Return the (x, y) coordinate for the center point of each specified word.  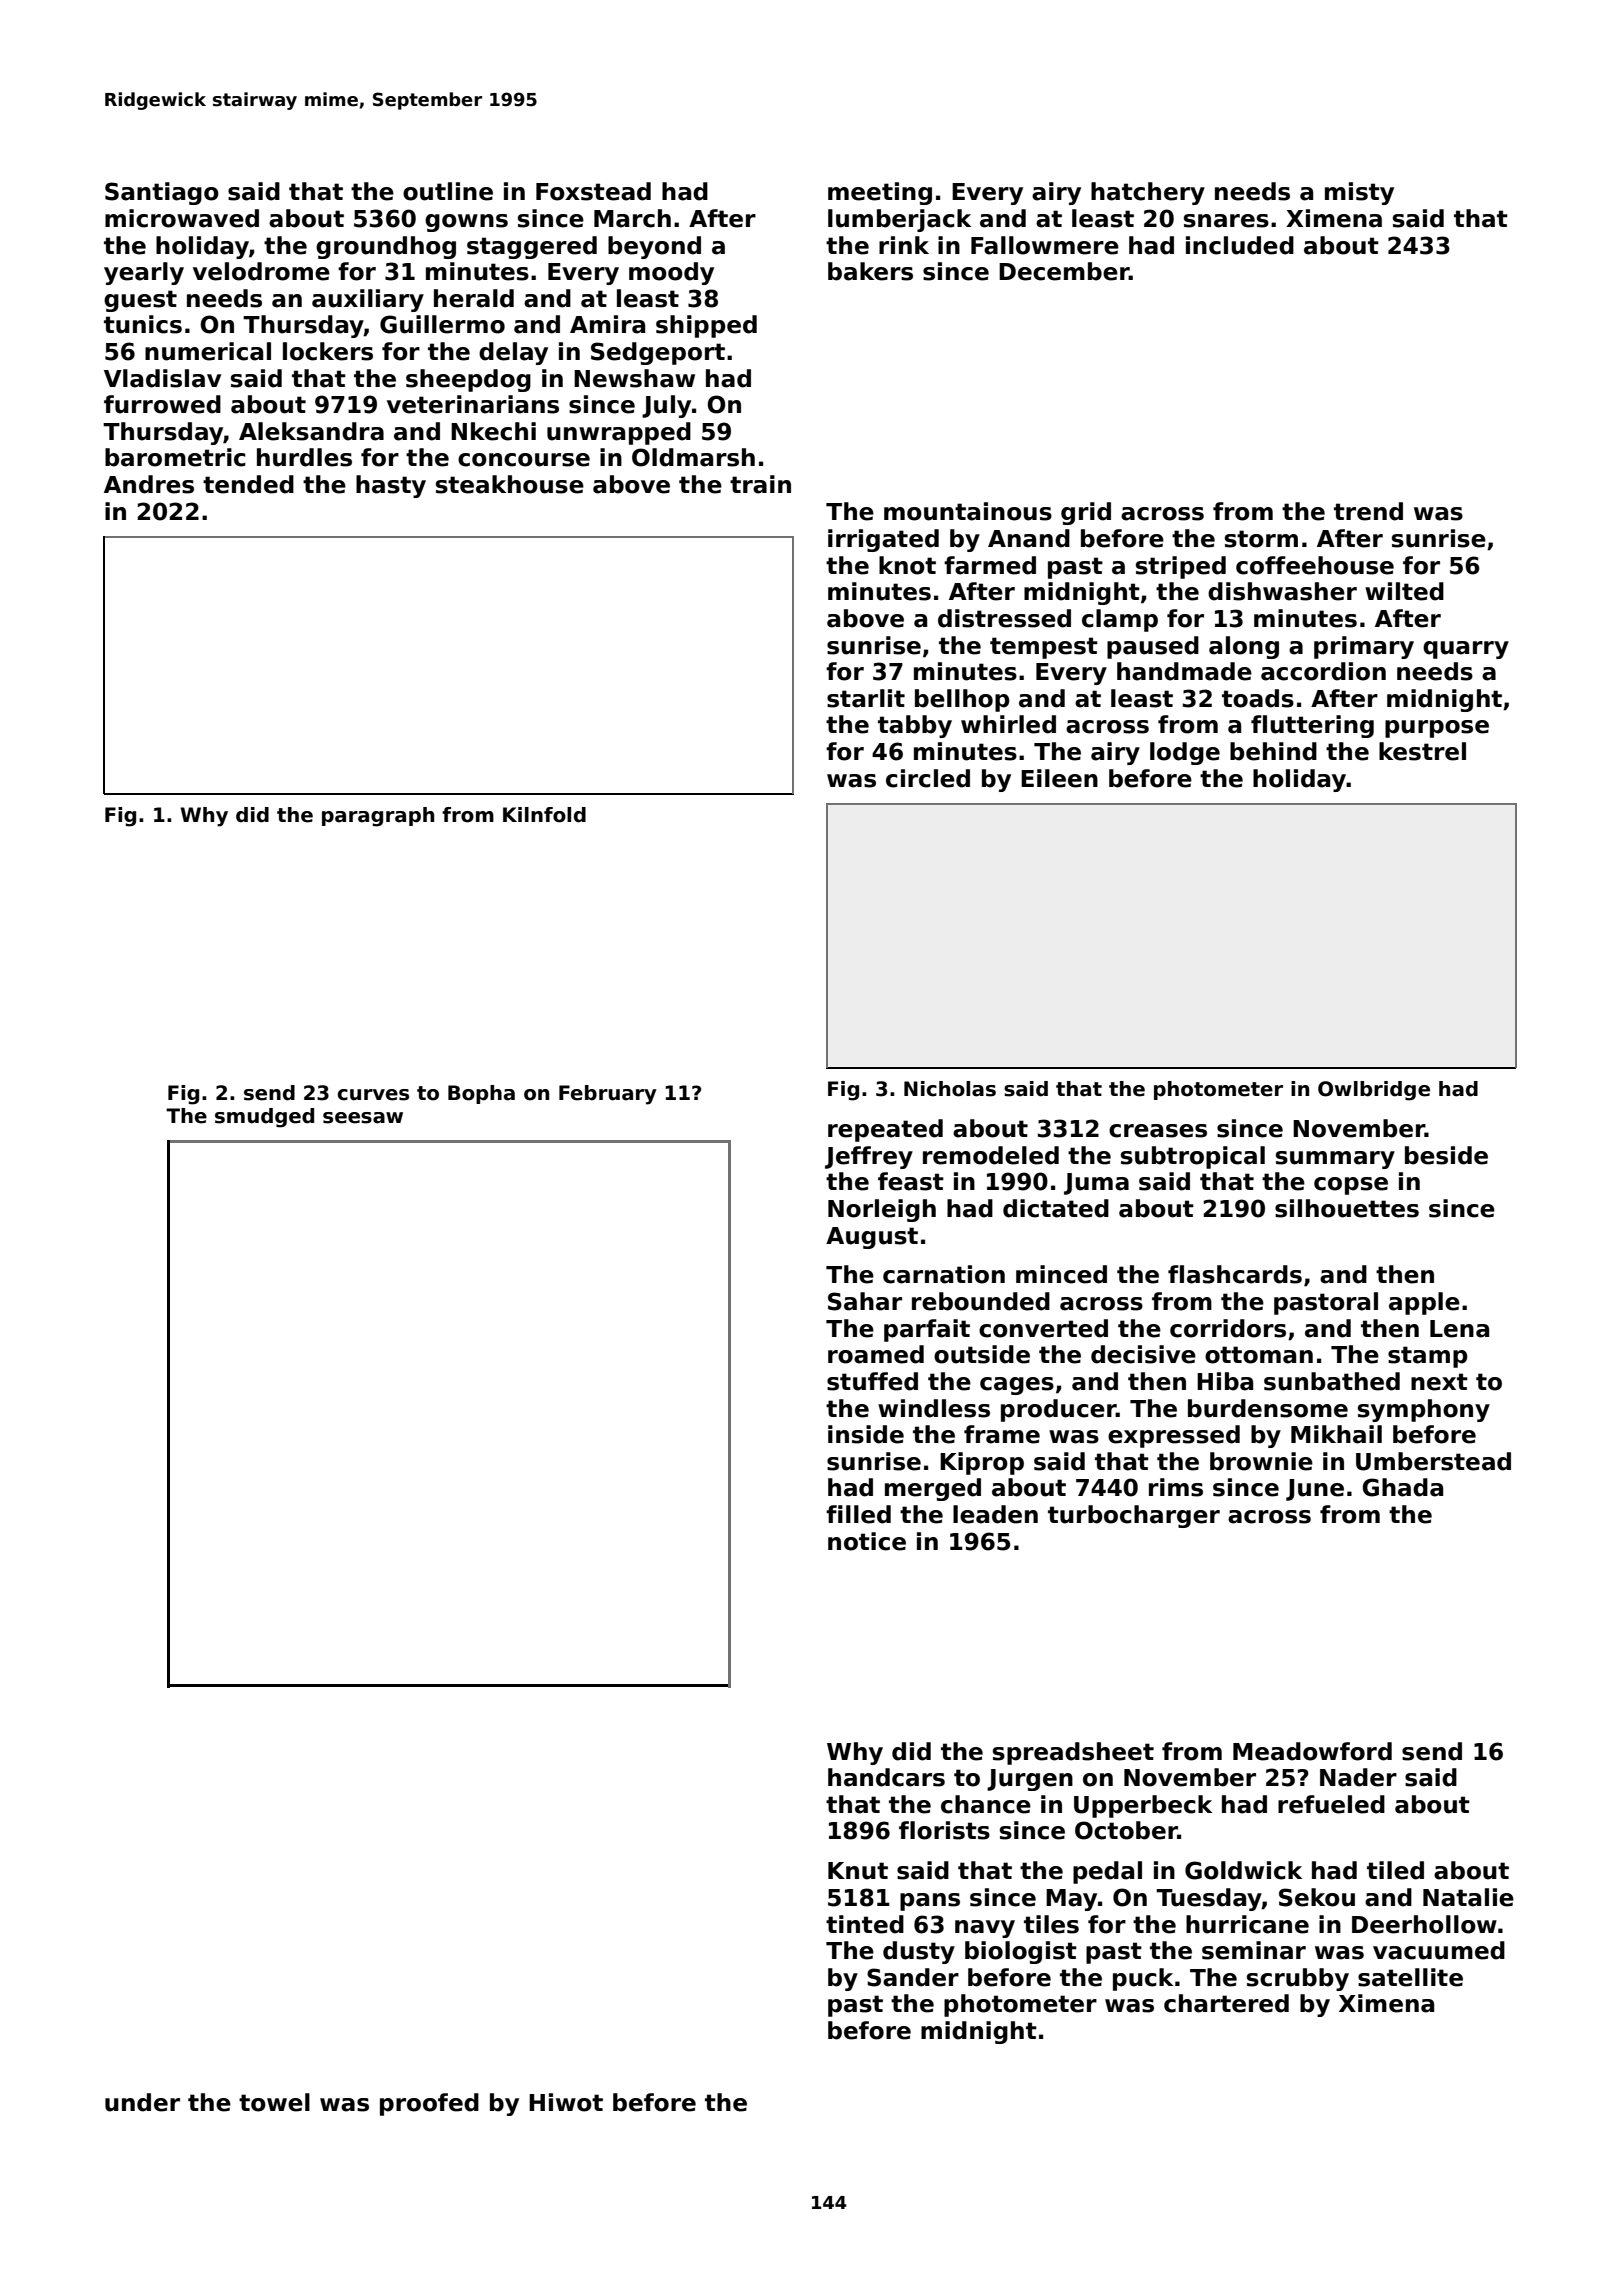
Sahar (865, 1301)
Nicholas (950, 1089)
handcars (886, 1777)
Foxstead (593, 191)
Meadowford (1312, 1751)
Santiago (162, 193)
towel (274, 2102)
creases (1158, 1131)
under (142, 2102)
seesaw (363, 1118)
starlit (866, 698)
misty (1359, 193)
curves (373, 1095)
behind (1273, 751)
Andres (149, 484)
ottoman (1259, 1355)
